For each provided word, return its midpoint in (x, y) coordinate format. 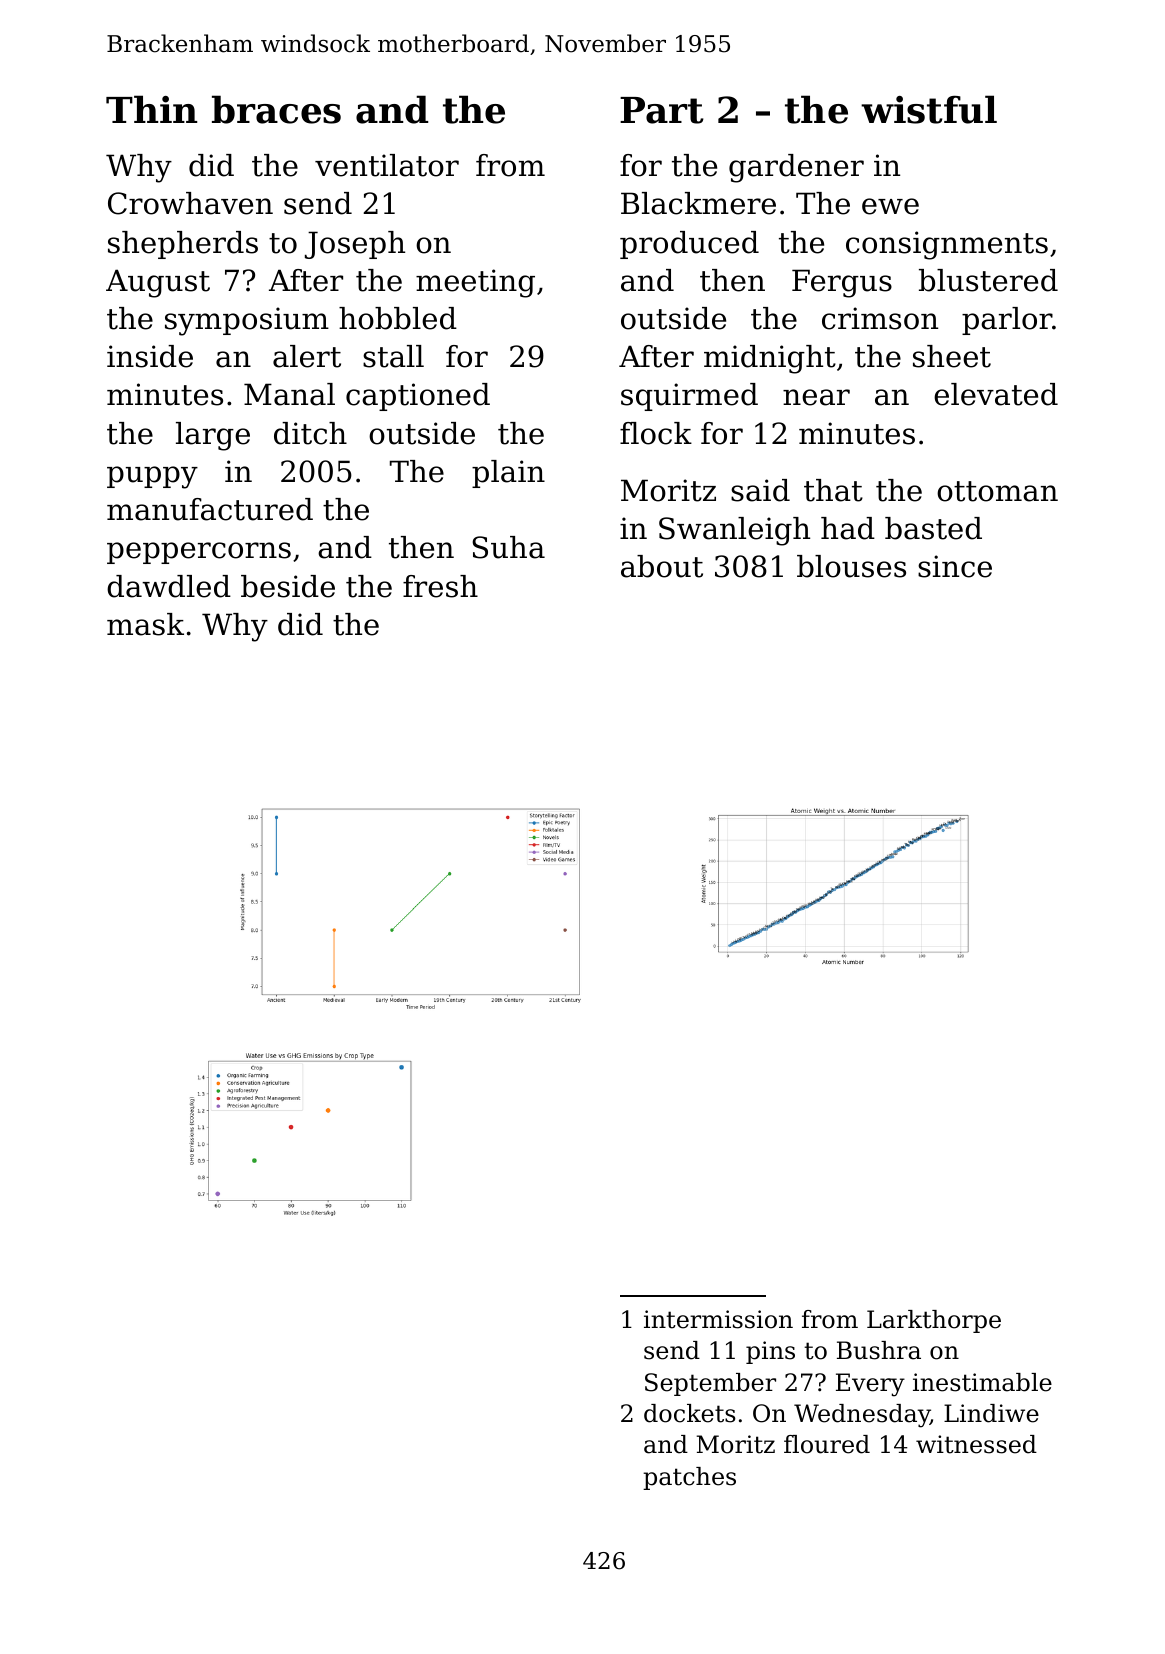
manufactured (210, 509)
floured (827, 1444)
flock (656, 433)
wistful (929, 109)
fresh (440, 586)
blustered (988, 280)
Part (662, 110)
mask (145, 624)
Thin (151, 109)
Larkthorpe (934, 1321)
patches (689, 1478)
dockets (690, 1413)
